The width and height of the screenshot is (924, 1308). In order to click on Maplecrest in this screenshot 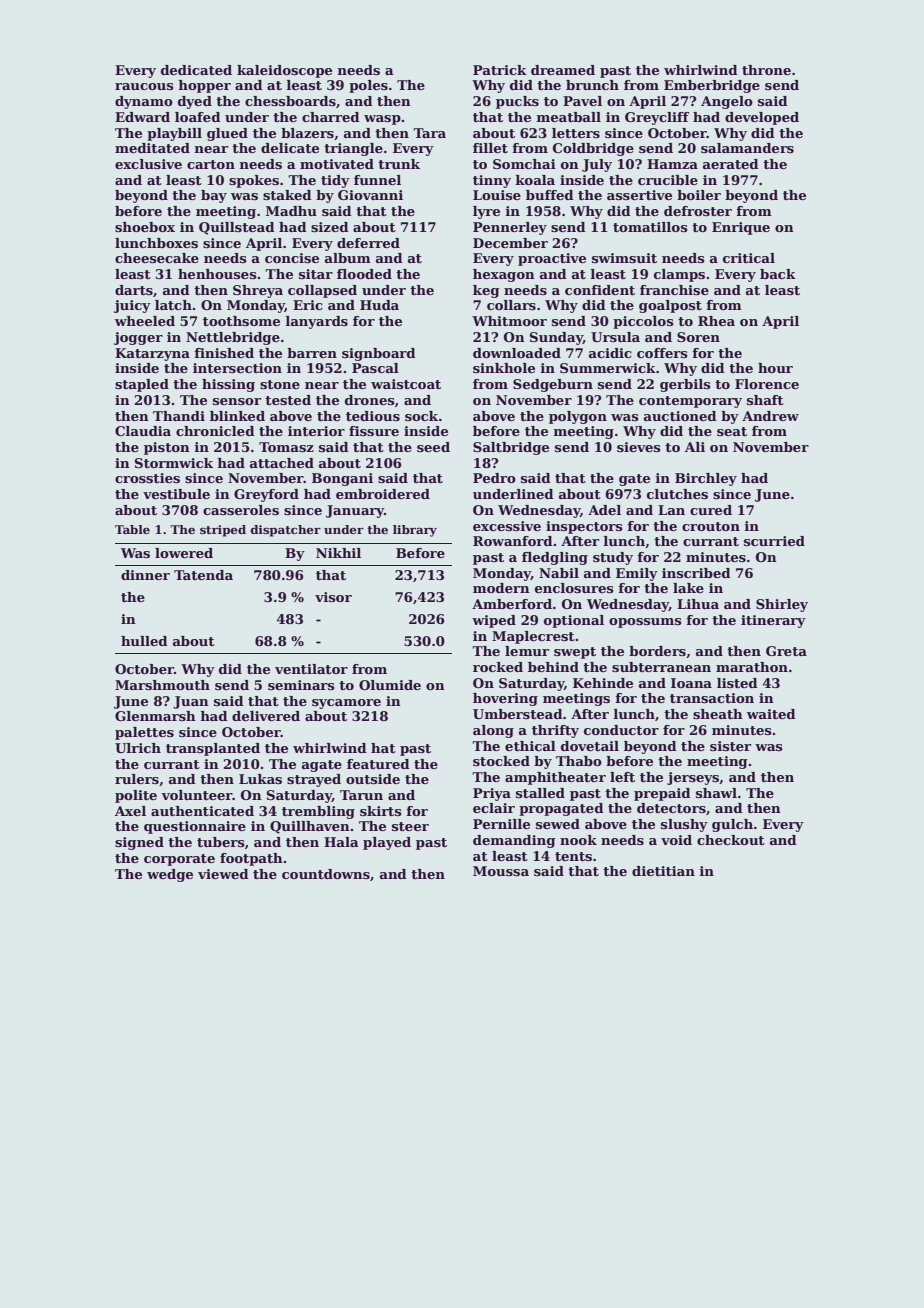, I will do `click(533, 637)`.
